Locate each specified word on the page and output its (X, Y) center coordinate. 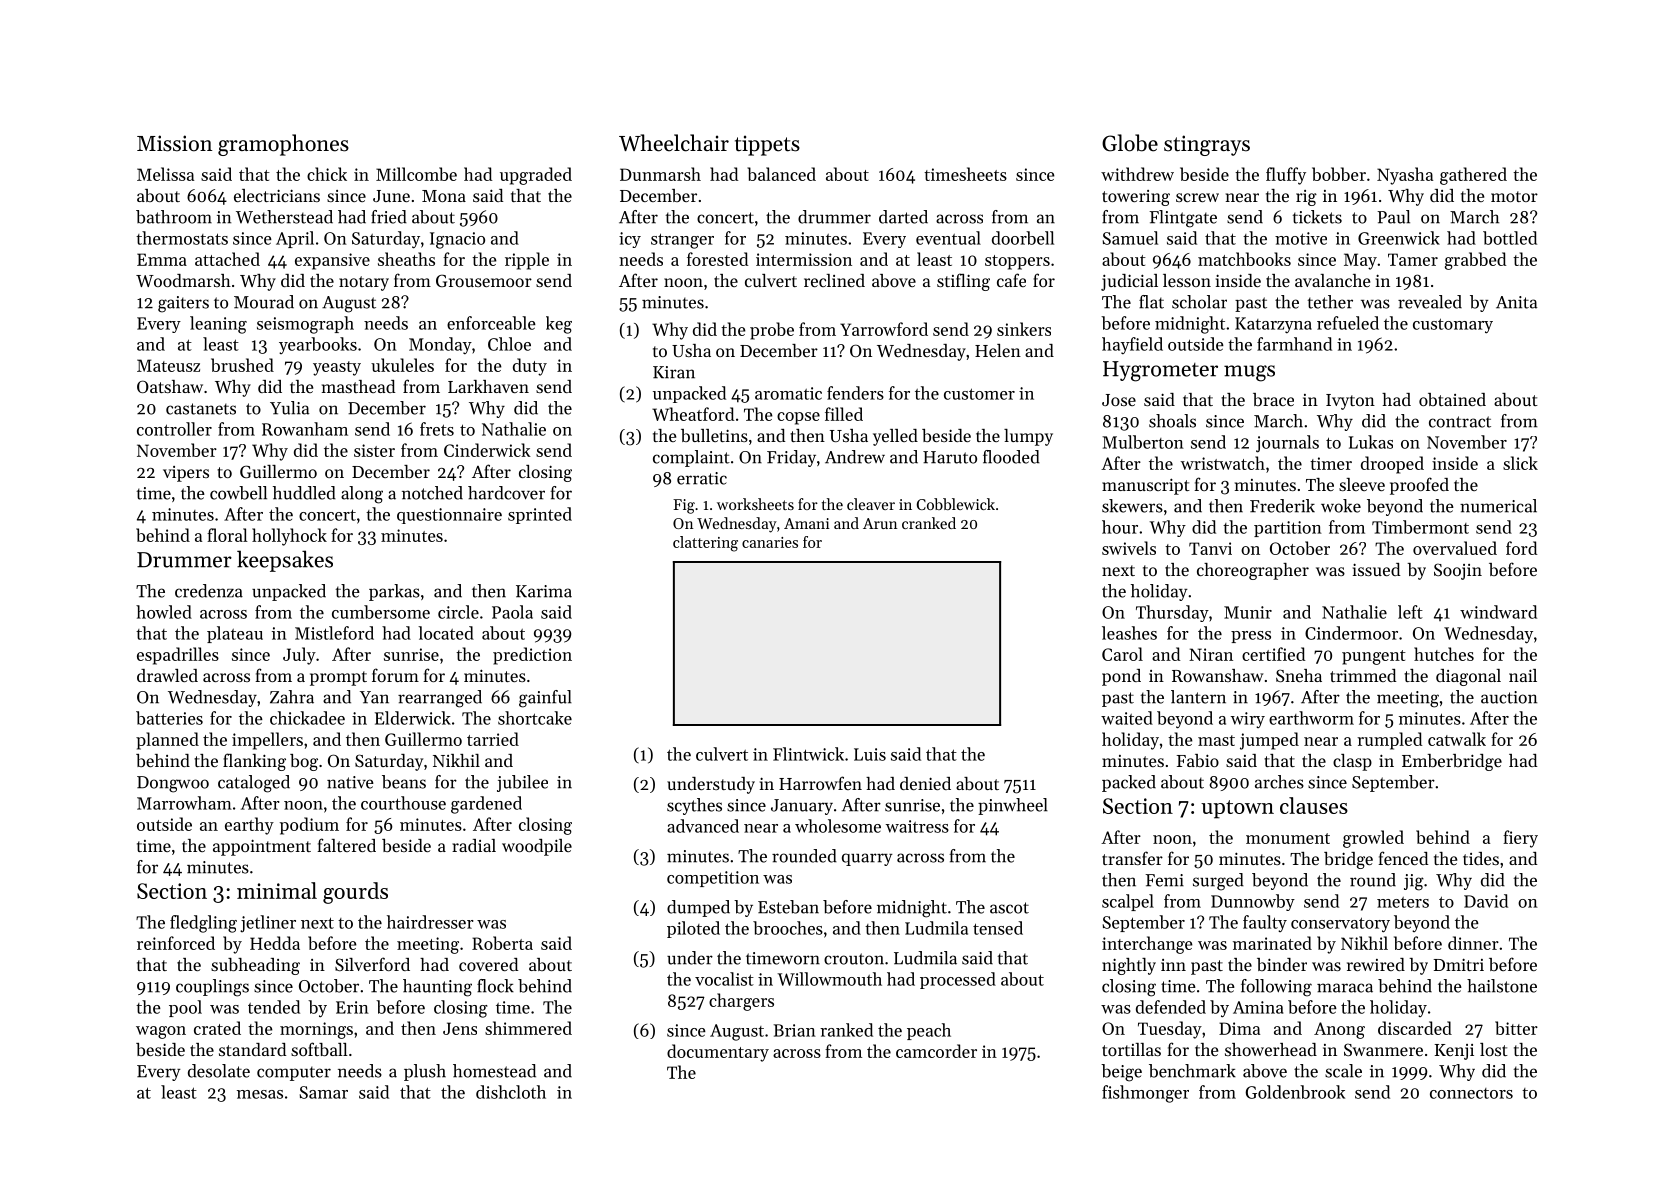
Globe (1130, 143)
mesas (260, 1094)
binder (1282, 964)
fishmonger (1145, 1094)
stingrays (1207, 145)
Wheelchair (674, 143)
